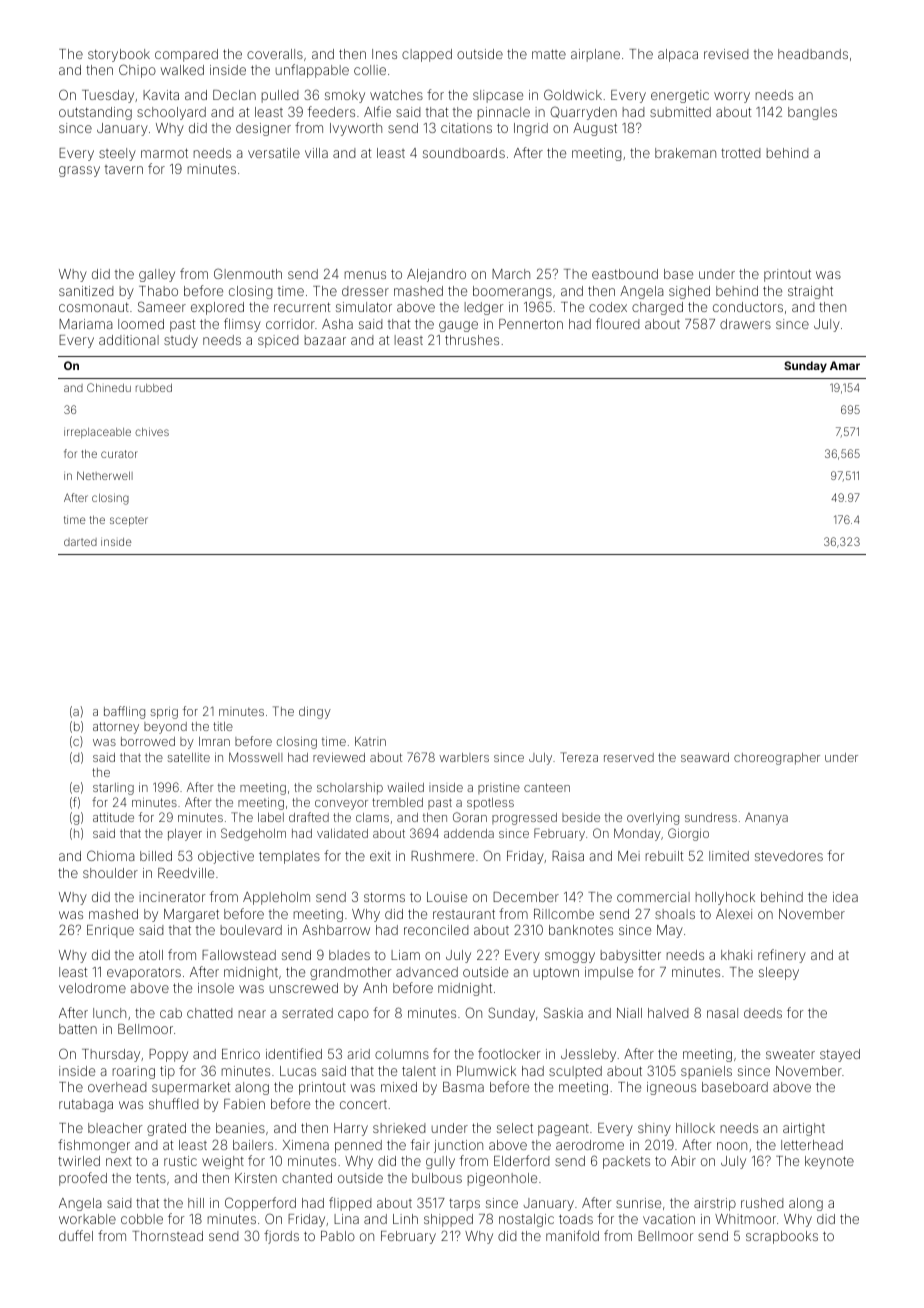 The width and height of the image is (924, 1308). What do you see at coordinates (384, 54) in the image?
I see `Ines` at bounding box center [384, 54].
